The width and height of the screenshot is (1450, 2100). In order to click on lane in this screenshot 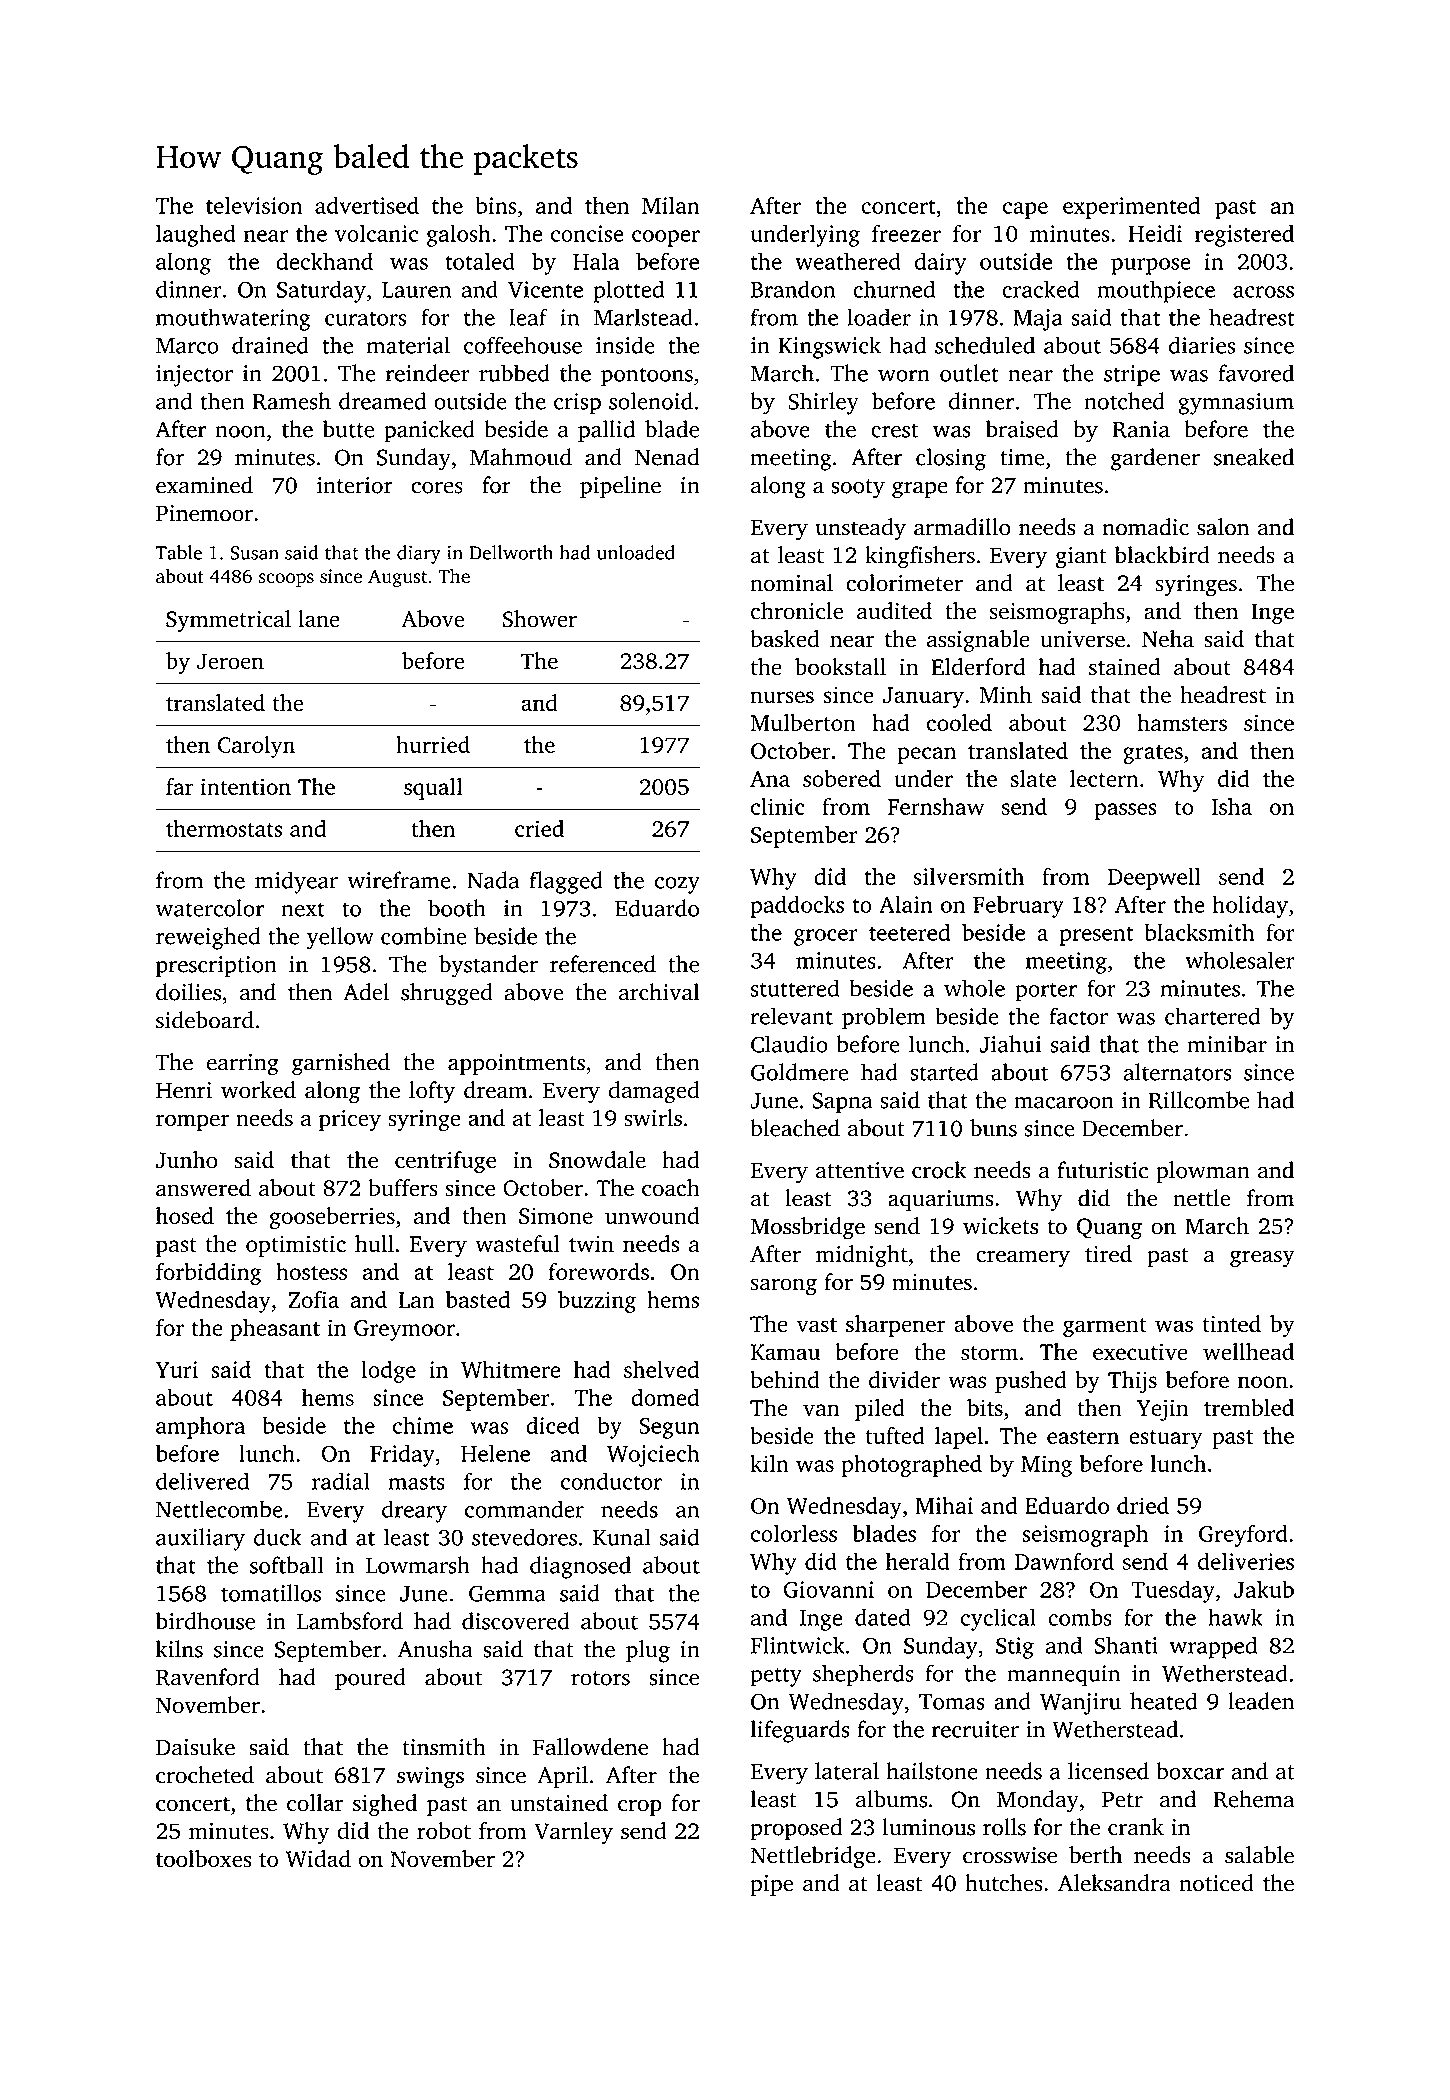, I will do `click(319, 618)`.
